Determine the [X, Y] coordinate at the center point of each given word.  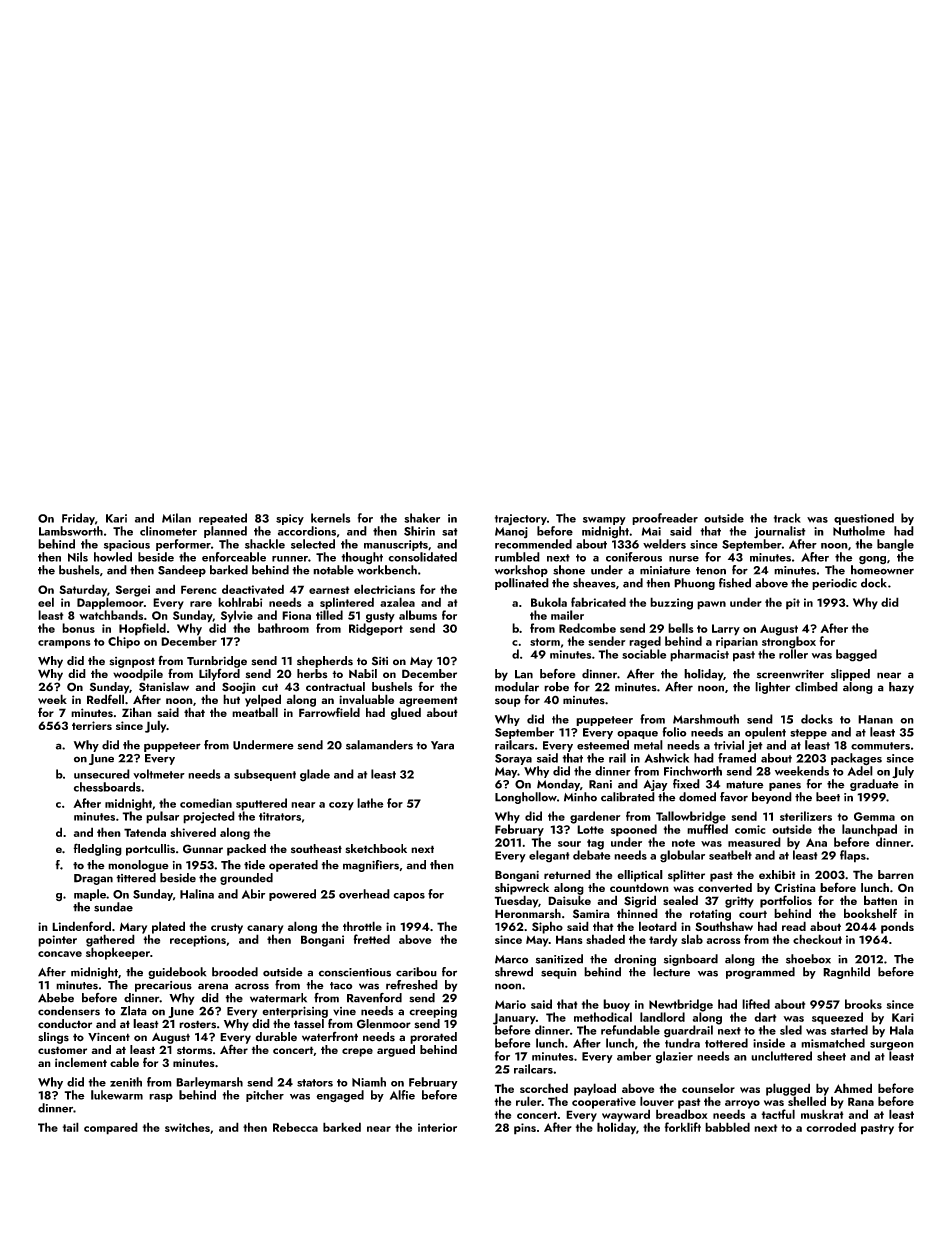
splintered [347, 603]
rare [201, 604]
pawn [711, 605]
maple [90, 895]
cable [124, 1062]
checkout [817, 939]
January [514, 1019]
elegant [549, 856]
